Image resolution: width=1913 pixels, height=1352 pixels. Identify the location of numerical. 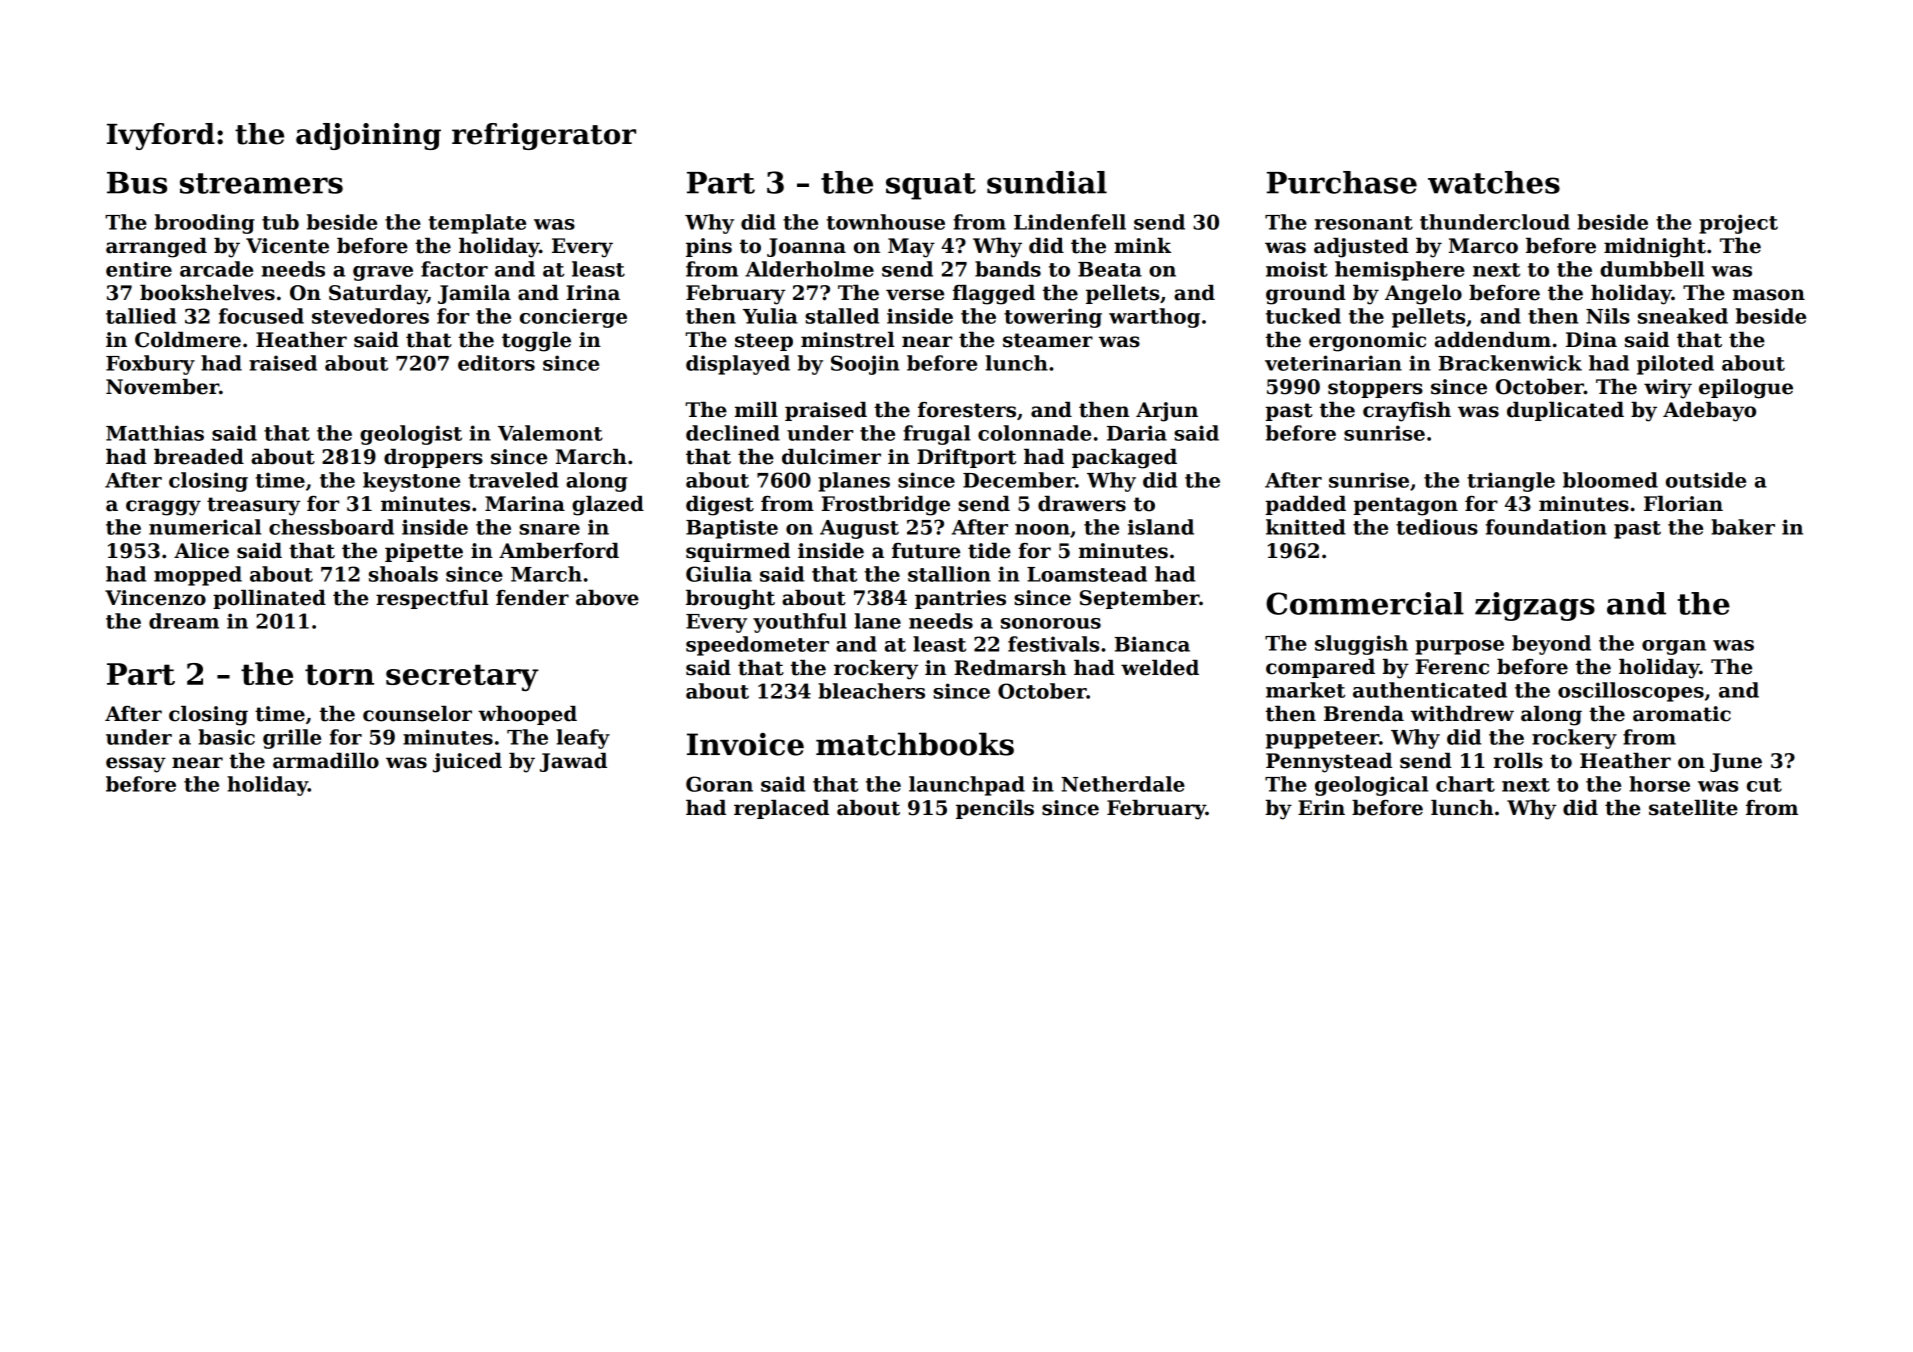
(205, 527).
